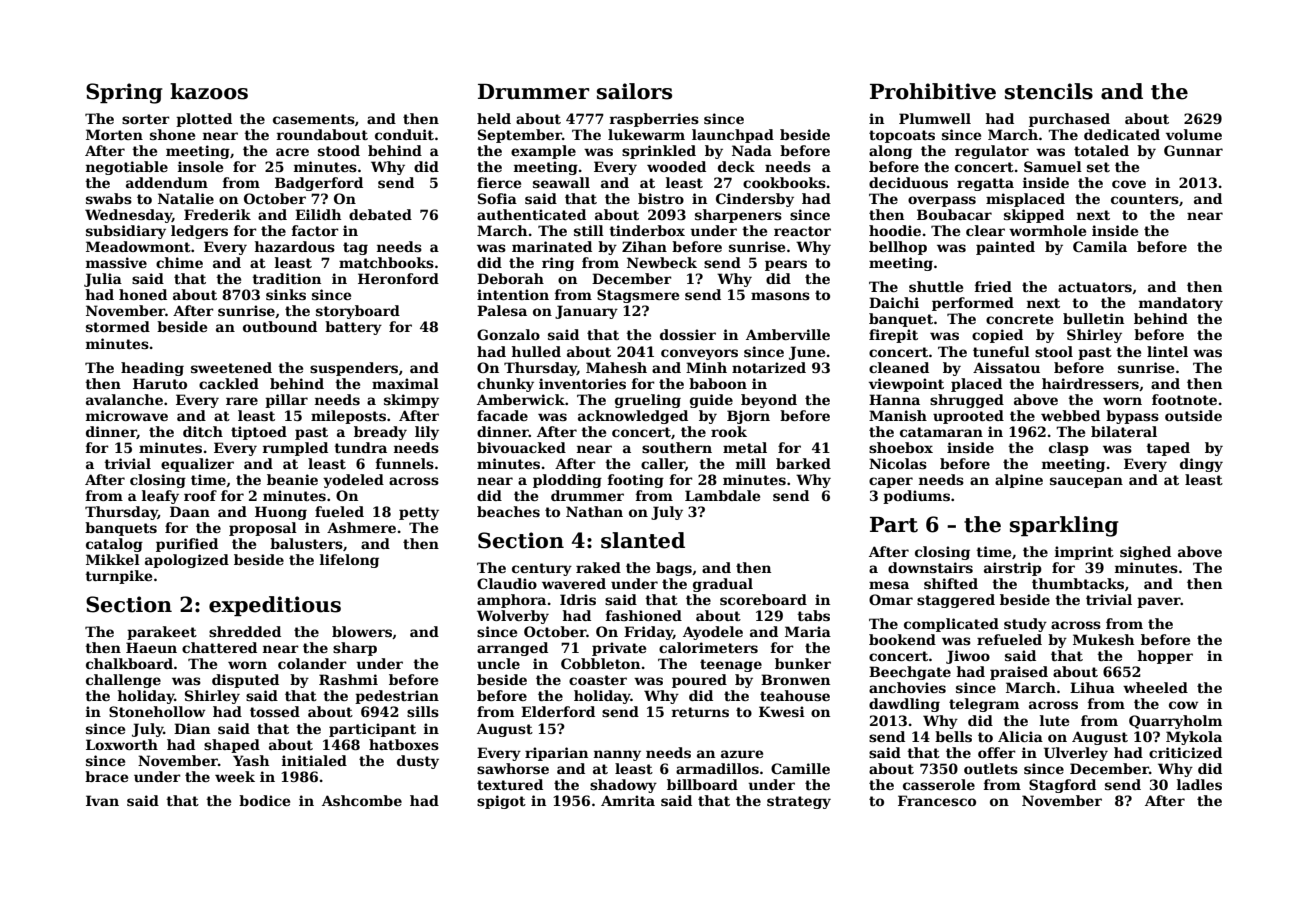  Describe the element at coordinates (1034, 216) in the screenshot. I see `skipped` at that location.
